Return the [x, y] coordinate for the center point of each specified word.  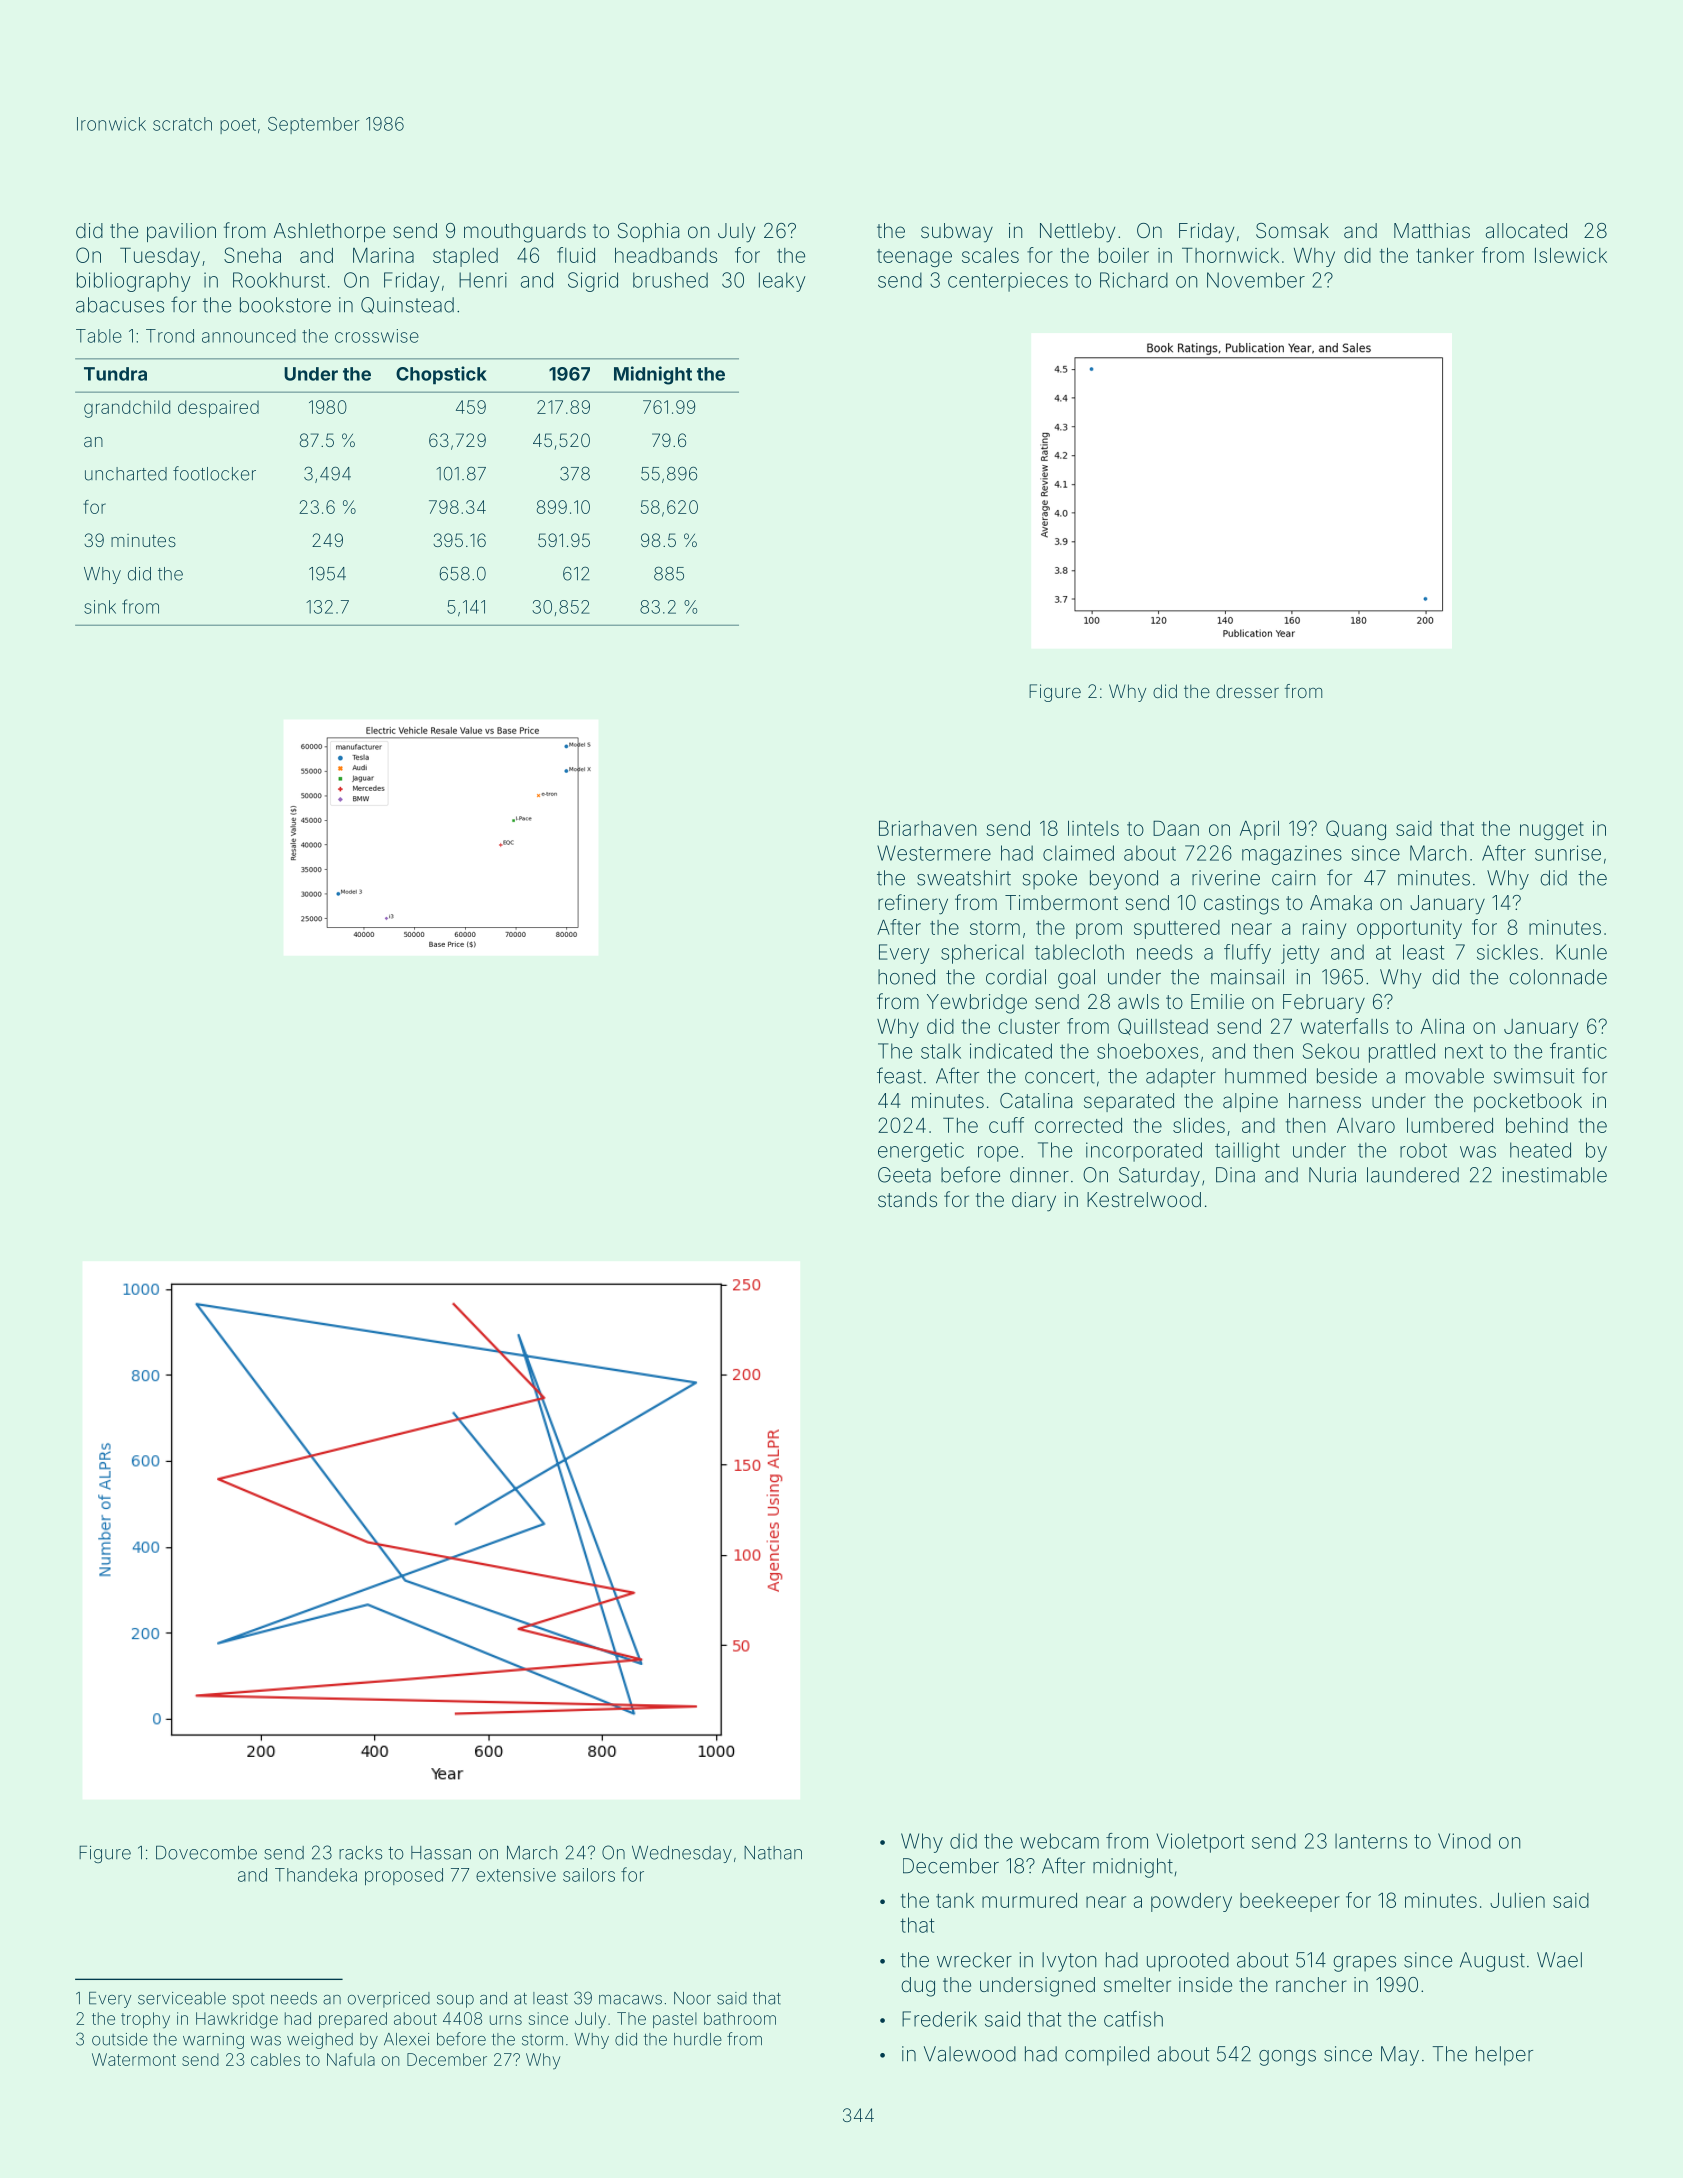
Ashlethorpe [329, 232]
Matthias [1432, 230]
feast [899, 1075]
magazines [1292, 855]
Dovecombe [206, 1853]
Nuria [1332, 1175]
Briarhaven [927, 828]
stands [907, 1199]
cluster [1029, 1026]
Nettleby [1077, 233]
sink [100, 607]
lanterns [1371, 1841]
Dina [1235, 1175]
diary [1034, 1202]
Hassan [441, 1853]
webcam [1059, 1841]
